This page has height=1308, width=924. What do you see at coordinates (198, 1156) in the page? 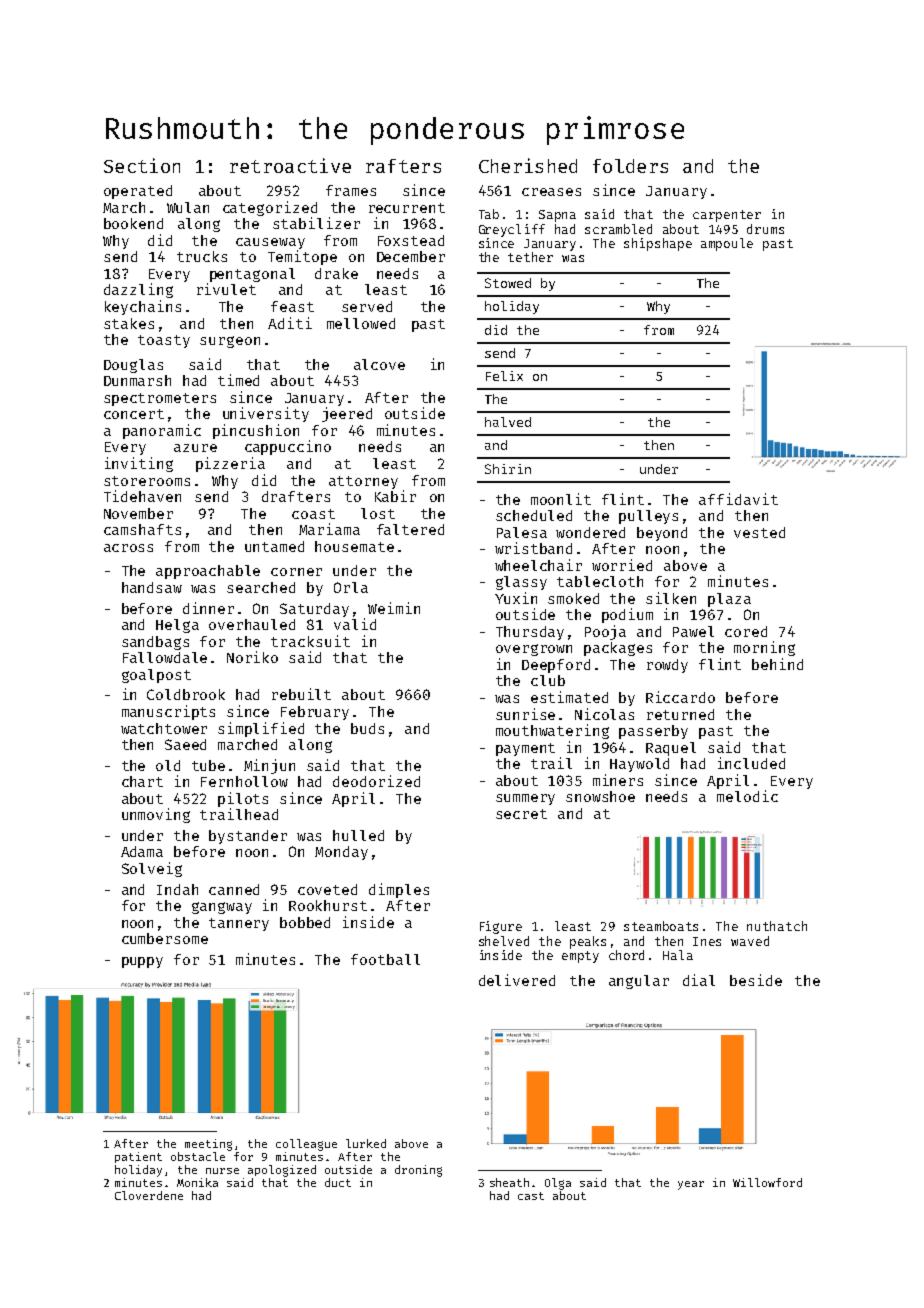
I see `obstacle` at bounding box center [198, 1156].
